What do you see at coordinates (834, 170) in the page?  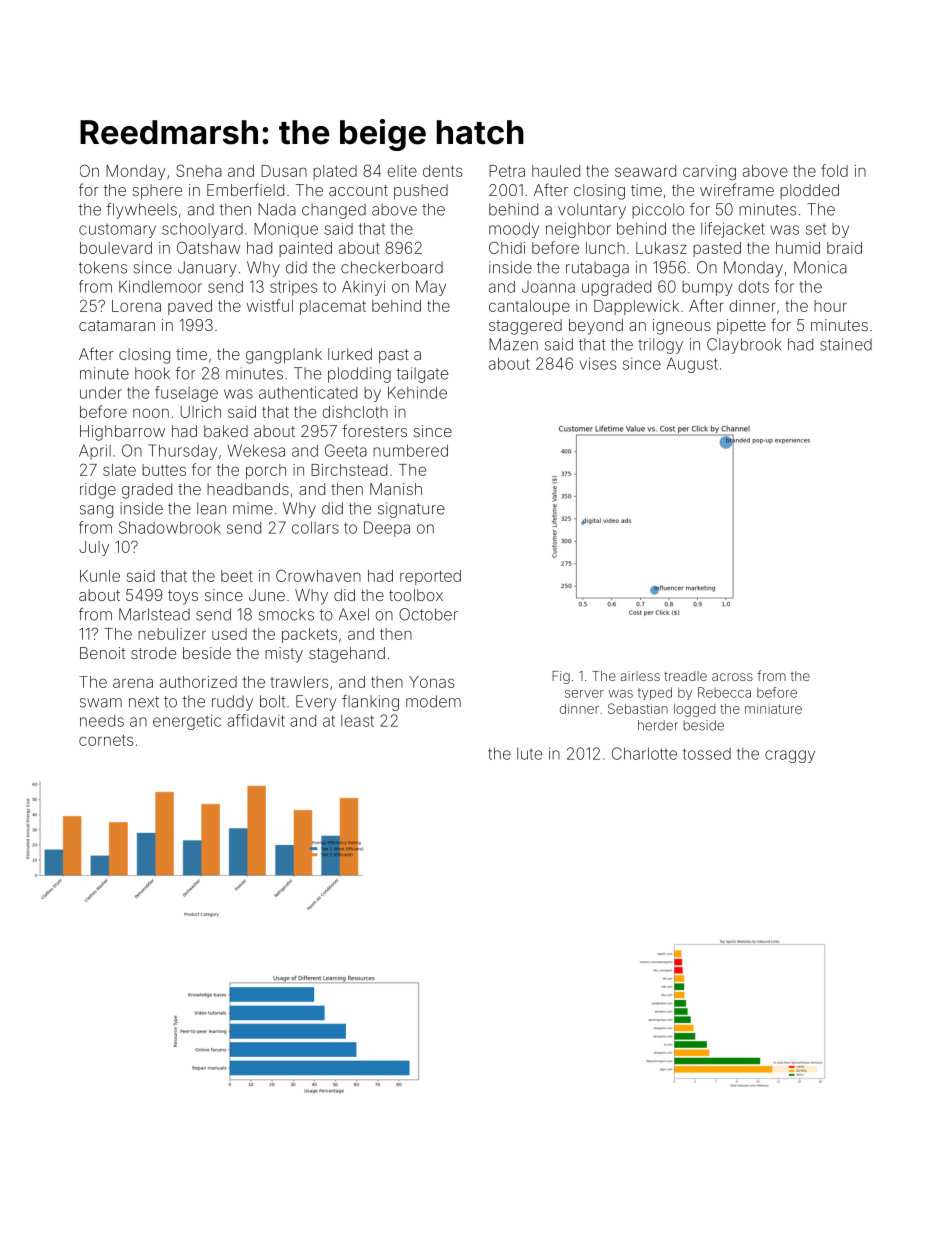 I see `fold` at bounding box center [834, 170].
